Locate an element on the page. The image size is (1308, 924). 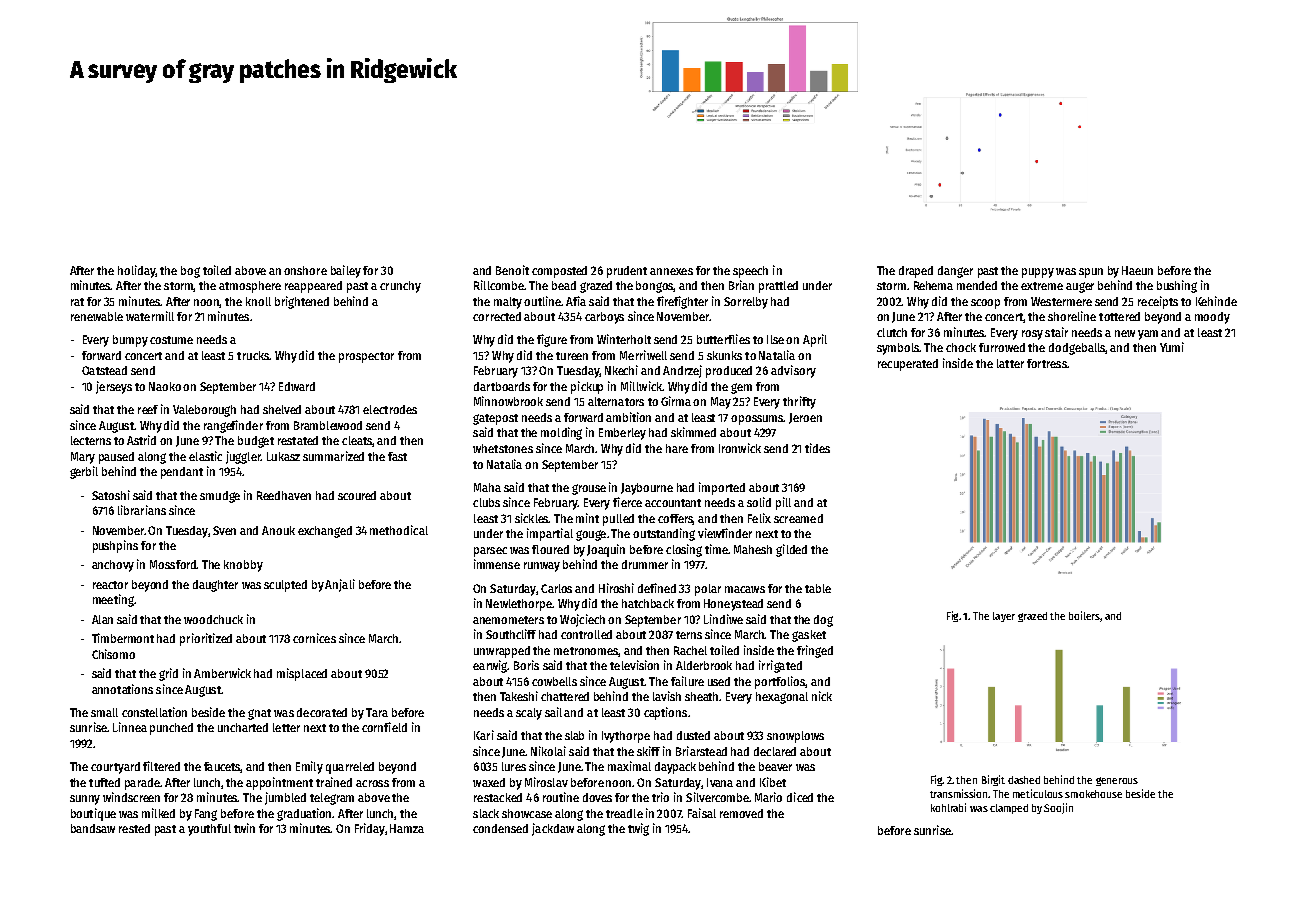
bumpy is located at coordinates (130, 341).
